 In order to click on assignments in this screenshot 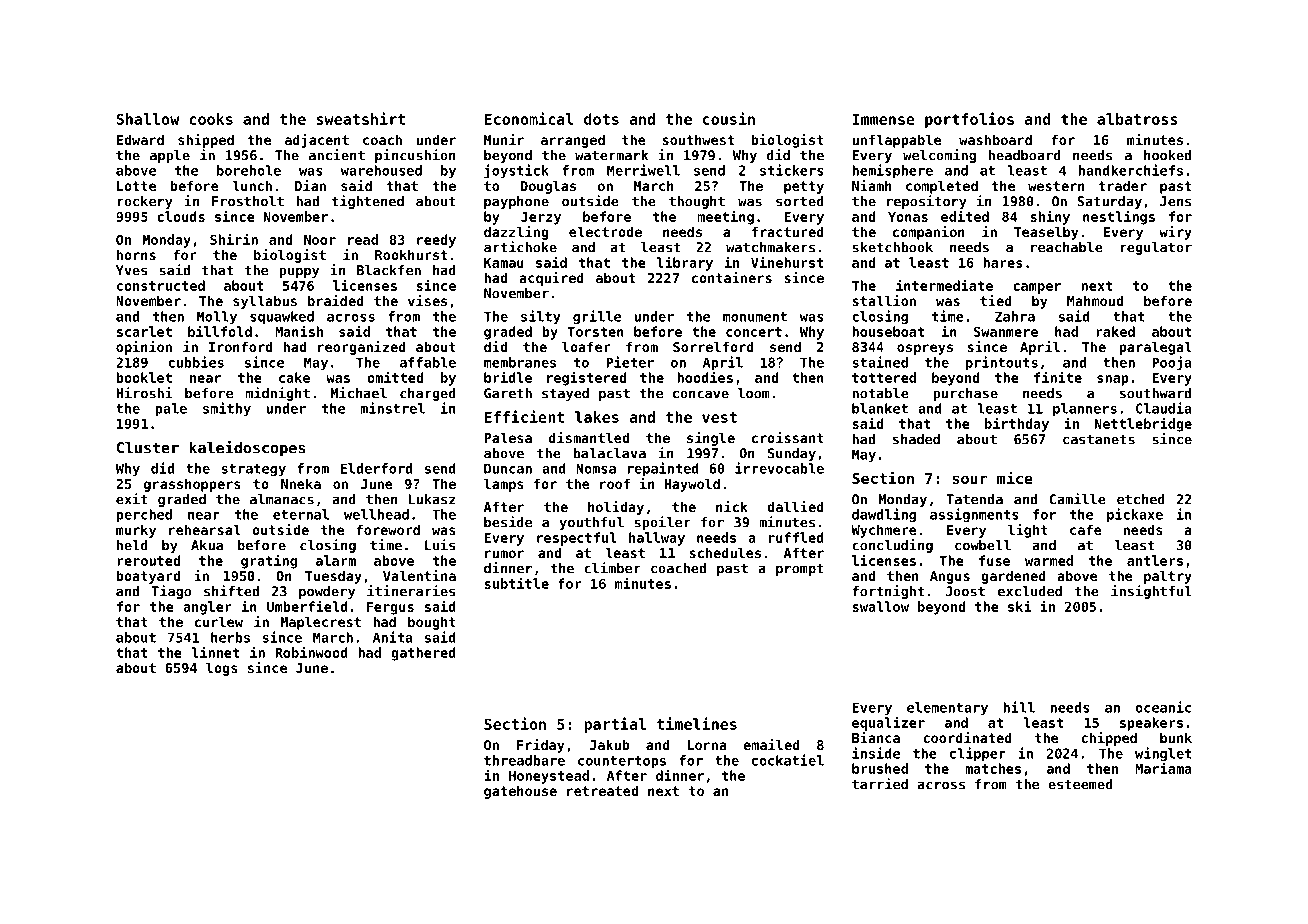, I will do `click(974, 515)`.
